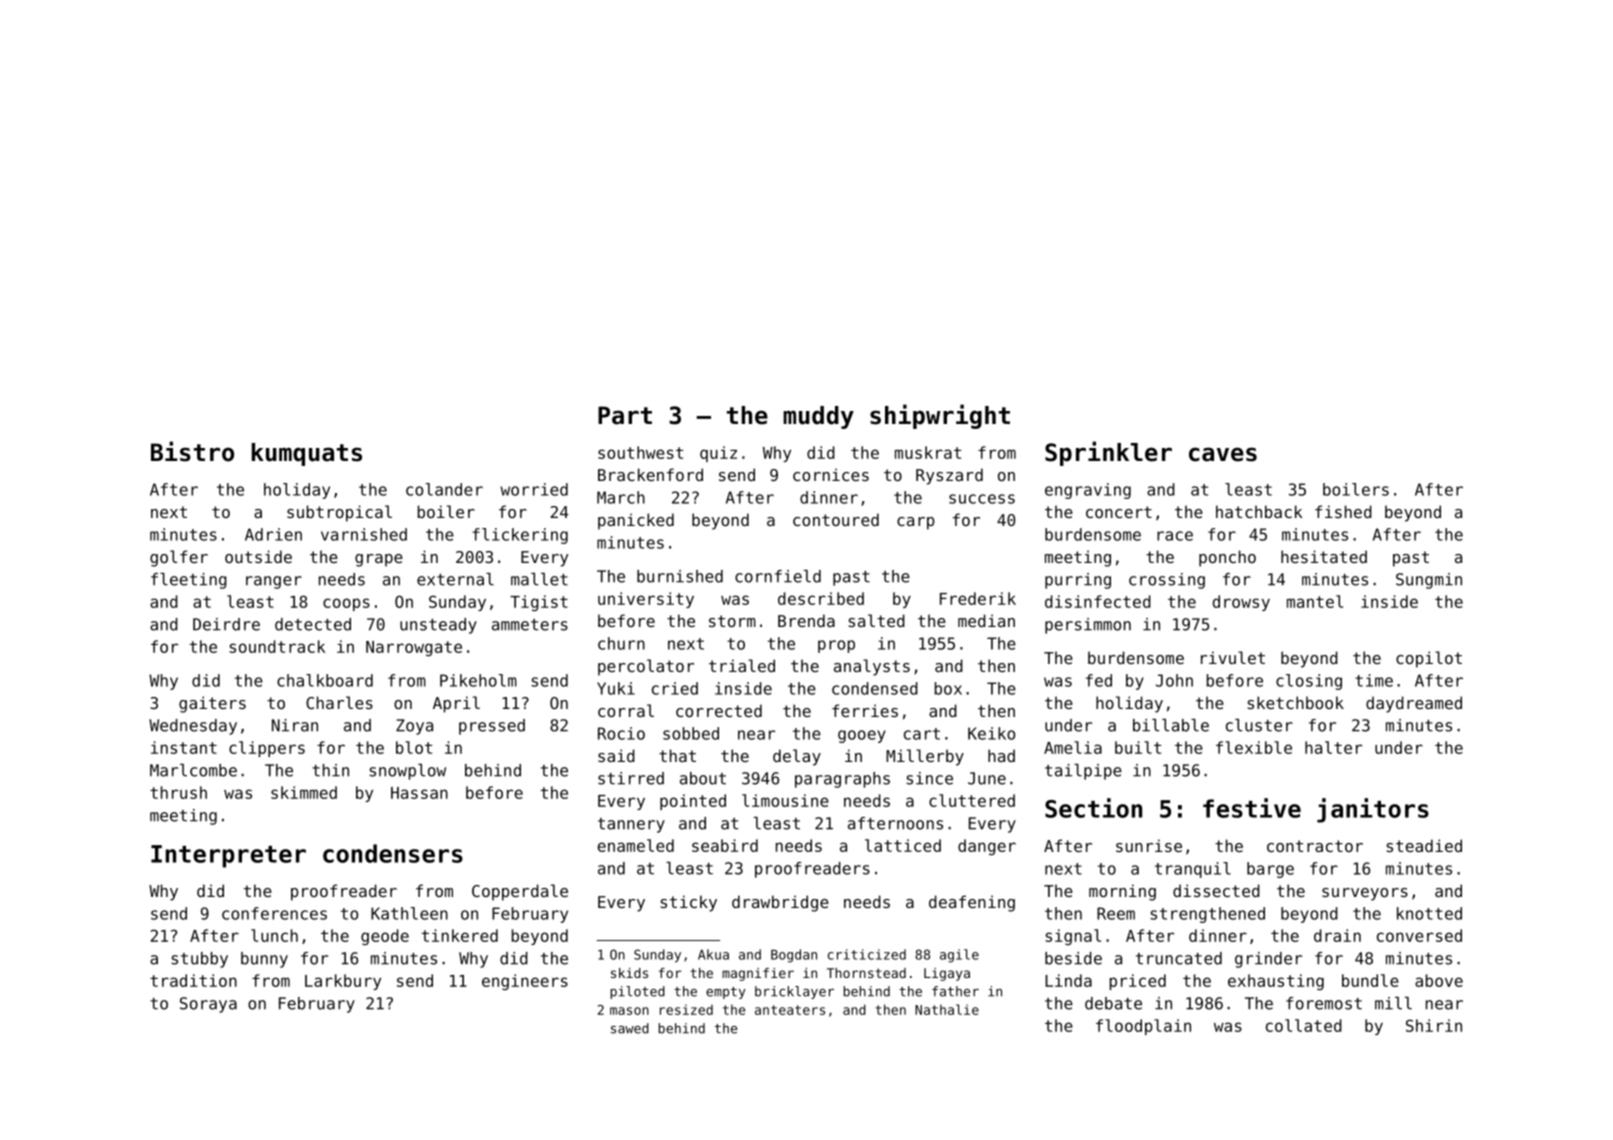 This image has width=1613, height=1140. Describe the element at coordinates (208, 1005) in the image. I see `Soraya` at that location.
